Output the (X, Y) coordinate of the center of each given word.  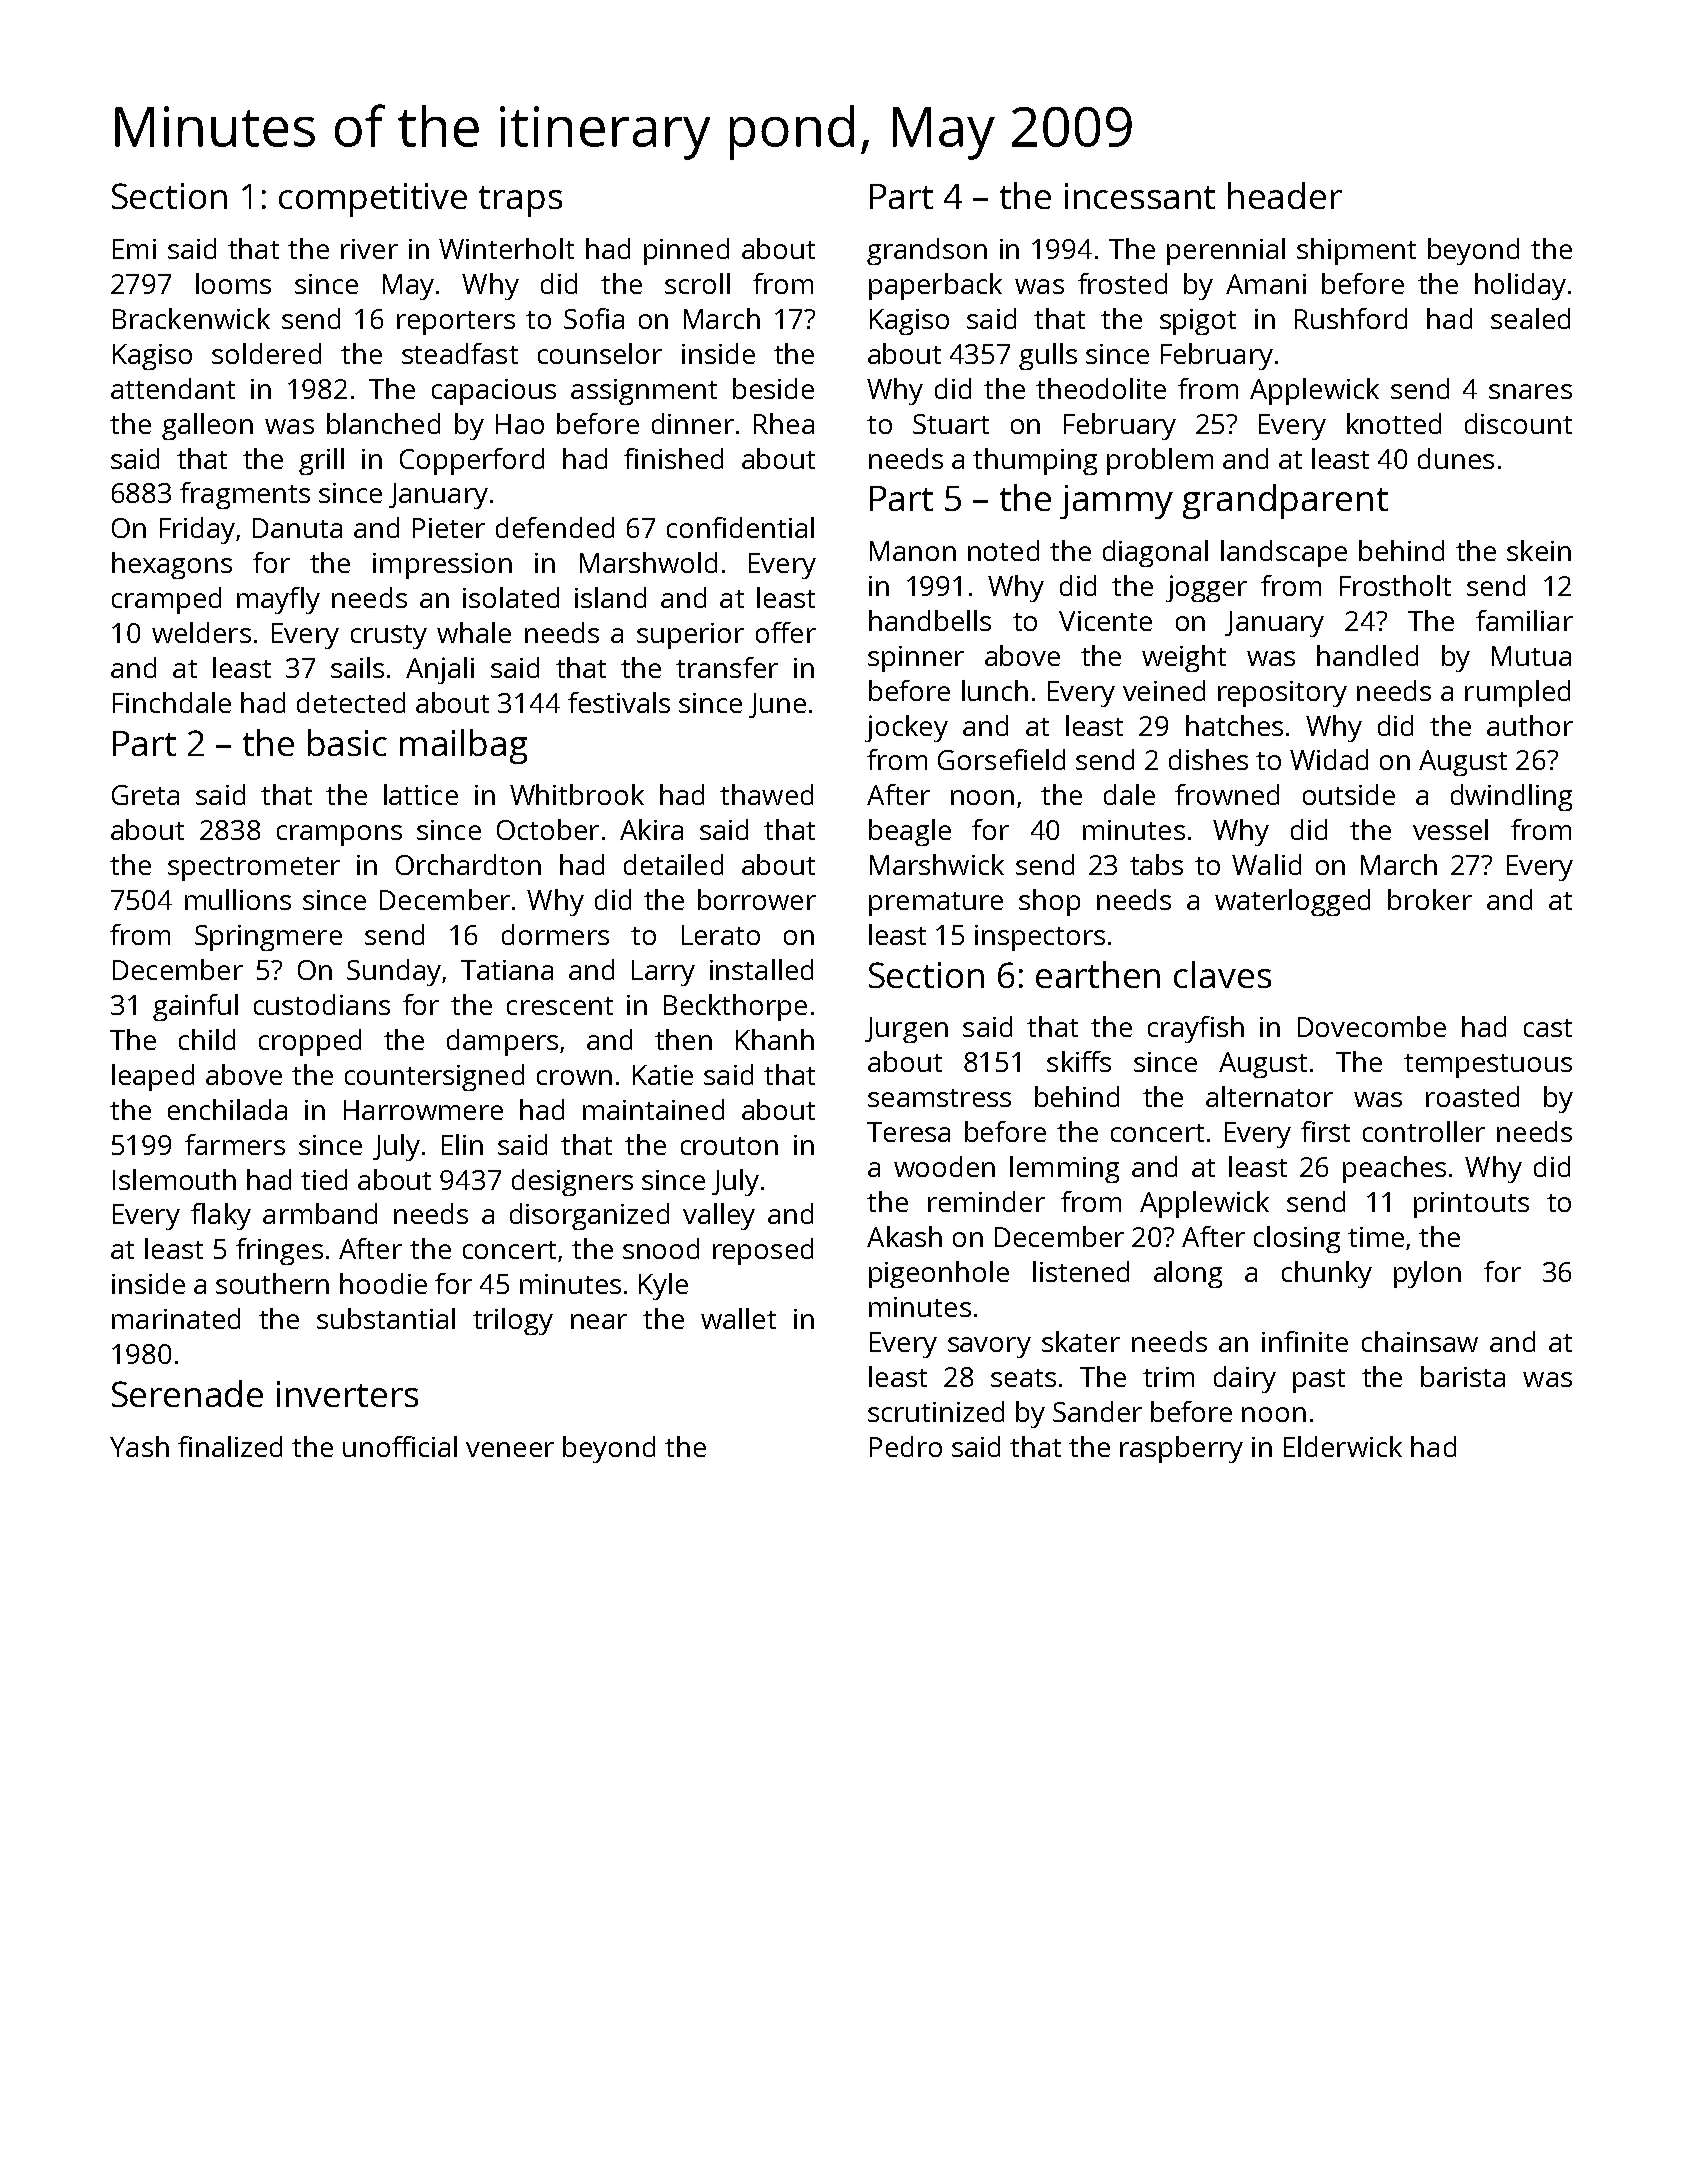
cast (1548, 1028)
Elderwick (1343, 1446)
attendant (173, 388)
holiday (1520, 286)
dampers (502, 1042)
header (1285, 195)
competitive (373, 200)
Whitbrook (577, 794)
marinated (176, 1318)
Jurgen (906, 1030)
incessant (1140, 196)
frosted (1122, 283)
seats (1023, 1378)
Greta (145, 795)
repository (1282, 694)
